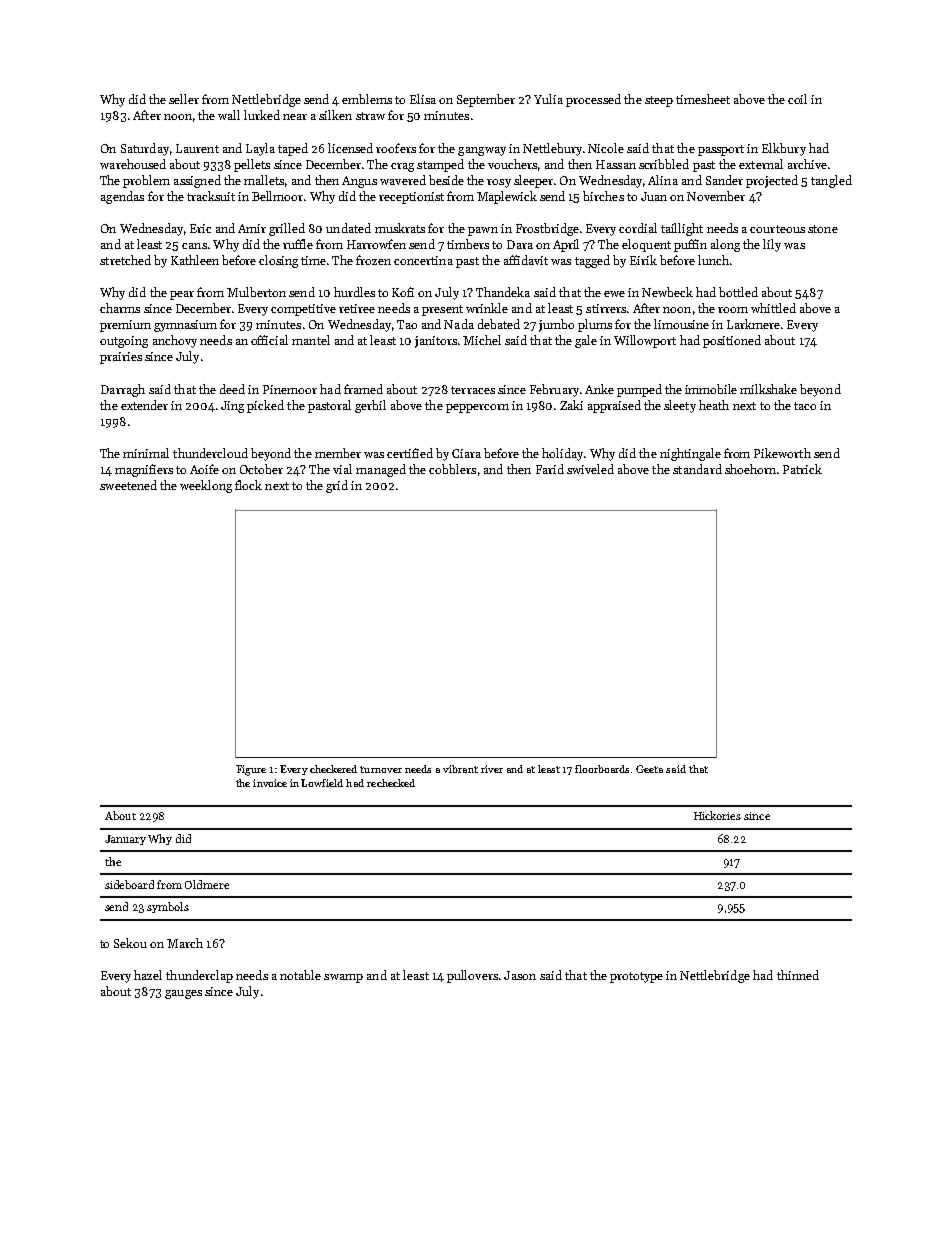  Describe the element at coordinates (520, 975) in the screenshot. I see `Jason` at that location.
